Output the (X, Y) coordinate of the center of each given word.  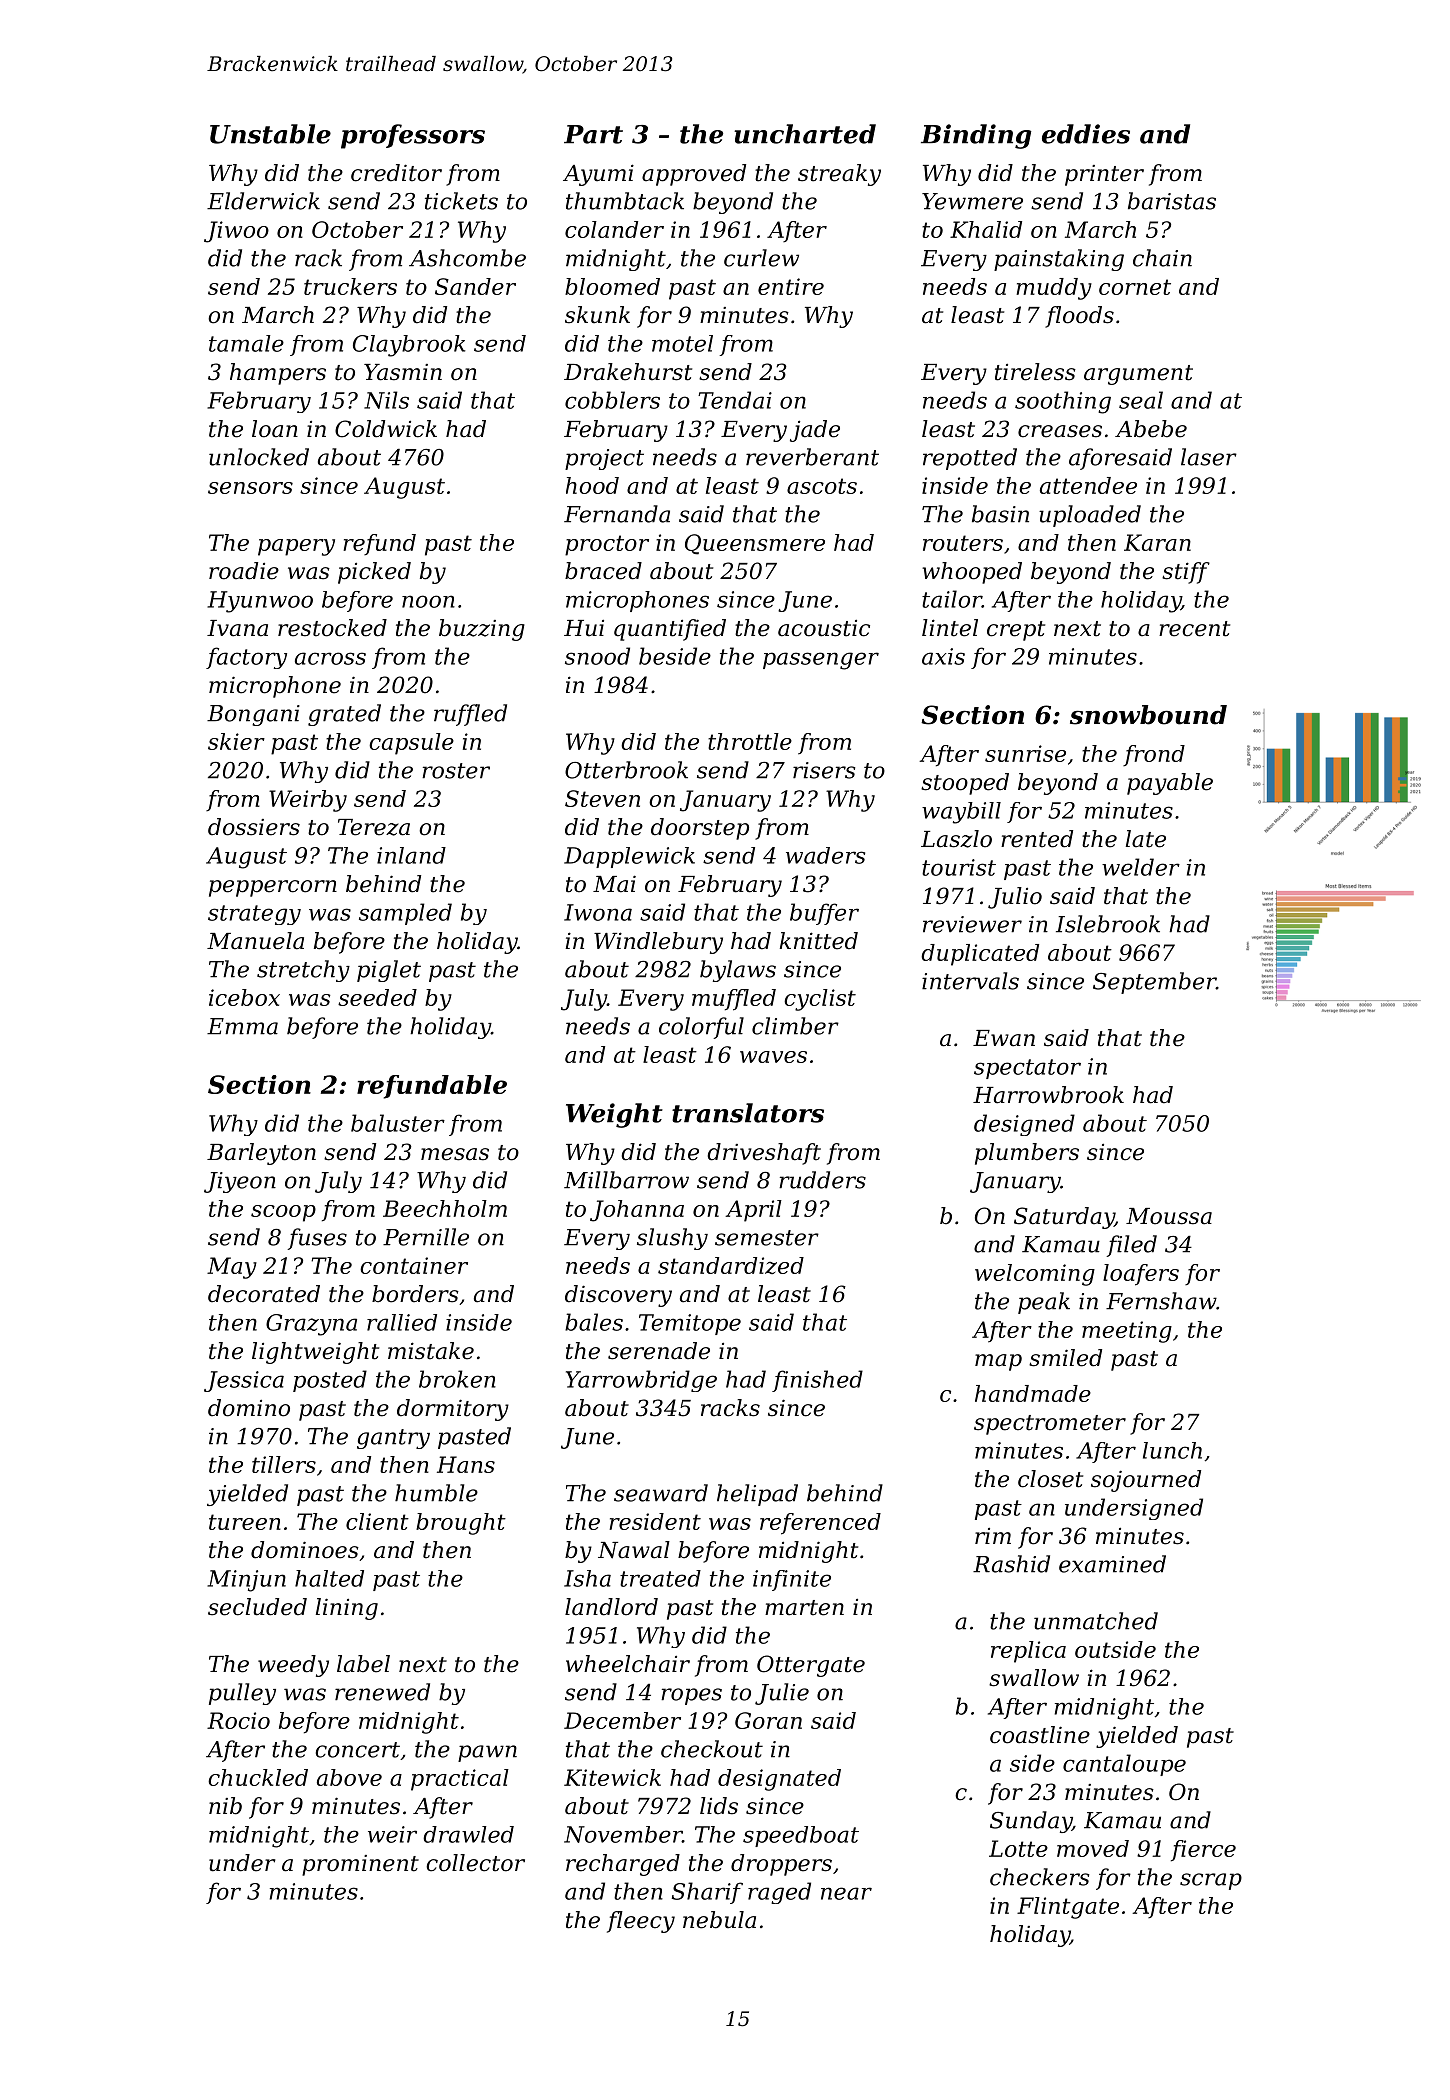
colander (614, 229)
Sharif (707, 1893)
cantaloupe (1124, 1765)
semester (767, 1238)
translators (748, 1113)
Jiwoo (236, 232)
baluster (398, 1123)
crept (1016, 631)
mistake (431, 1351)
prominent (360, 1865)
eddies (1086, 134)
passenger (821, 661)
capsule (411, 744)
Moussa (1169, 1216)
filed (1131, 1246)
